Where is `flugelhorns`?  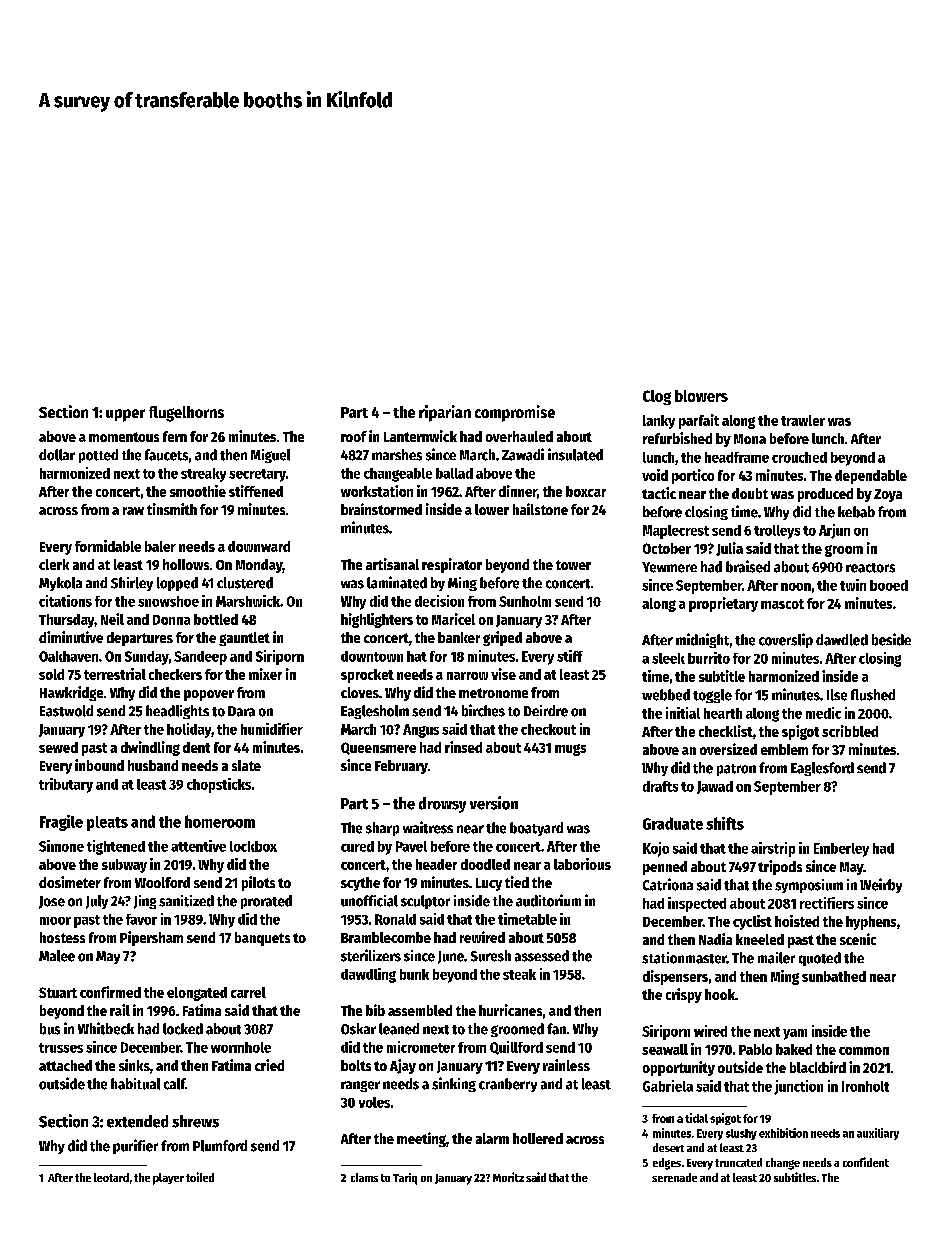
flugelhorns is located at coordinates (186, 414).
